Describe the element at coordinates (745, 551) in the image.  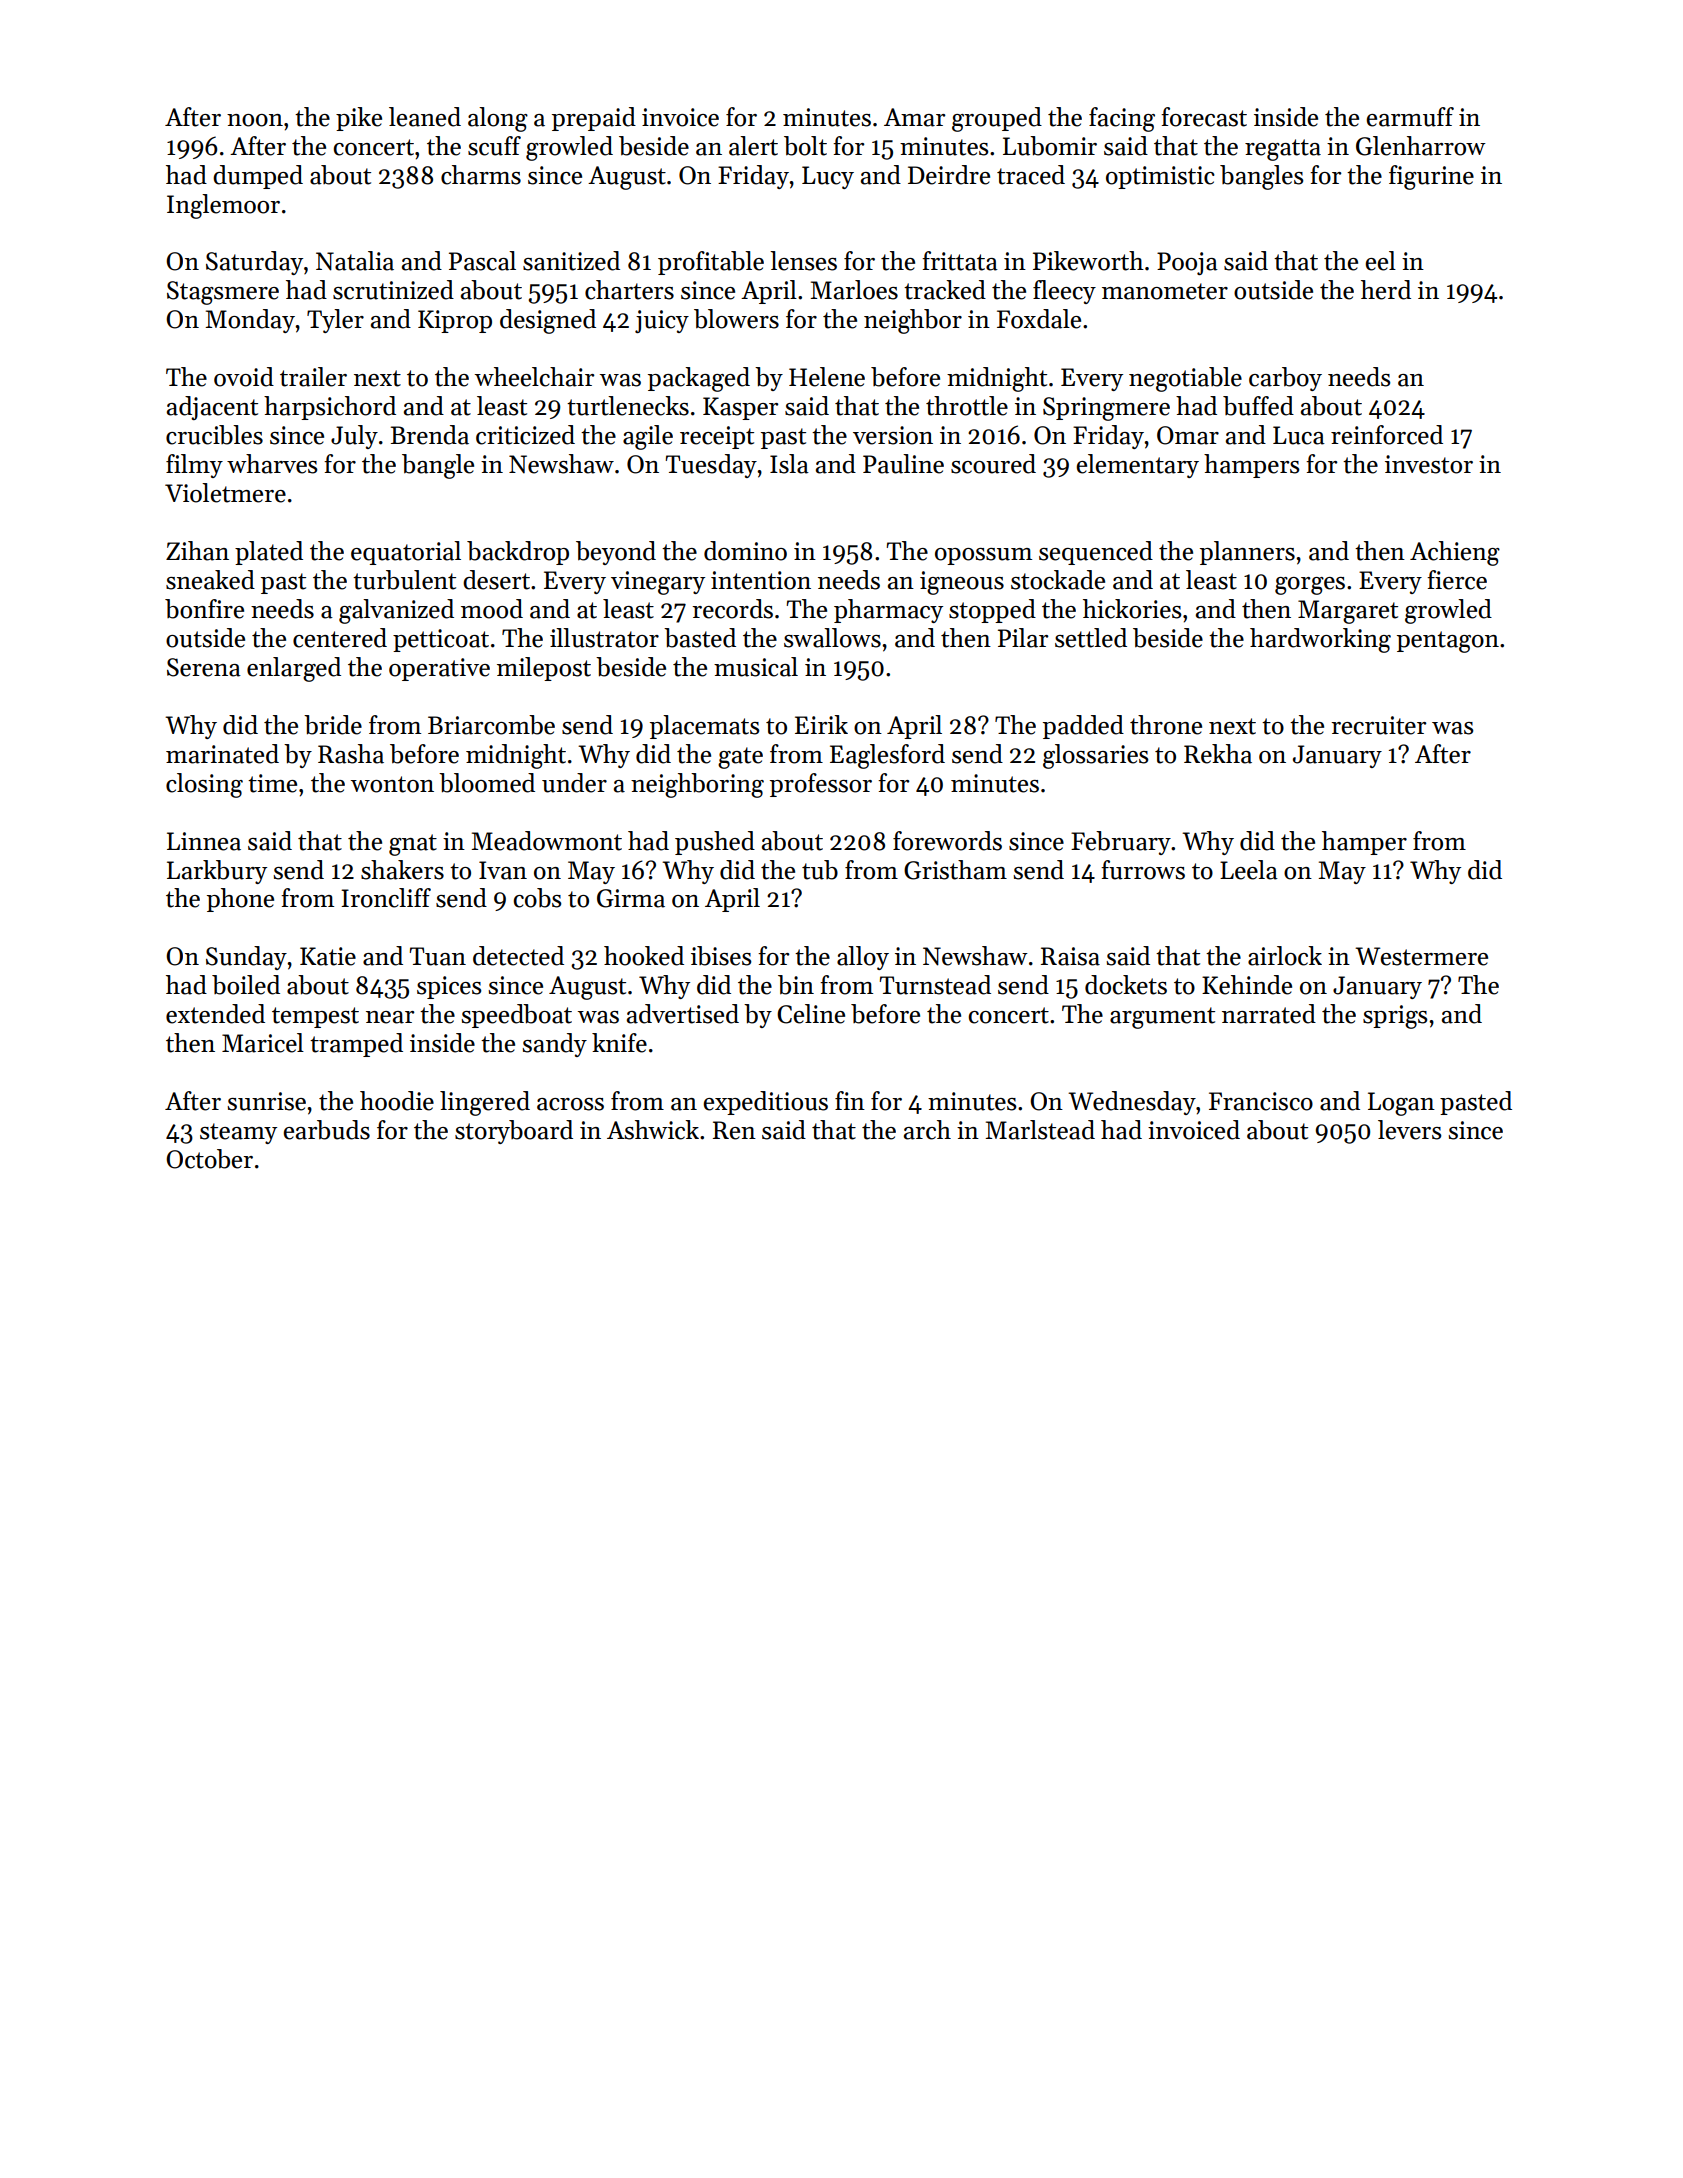
I see `domino` at that location.
